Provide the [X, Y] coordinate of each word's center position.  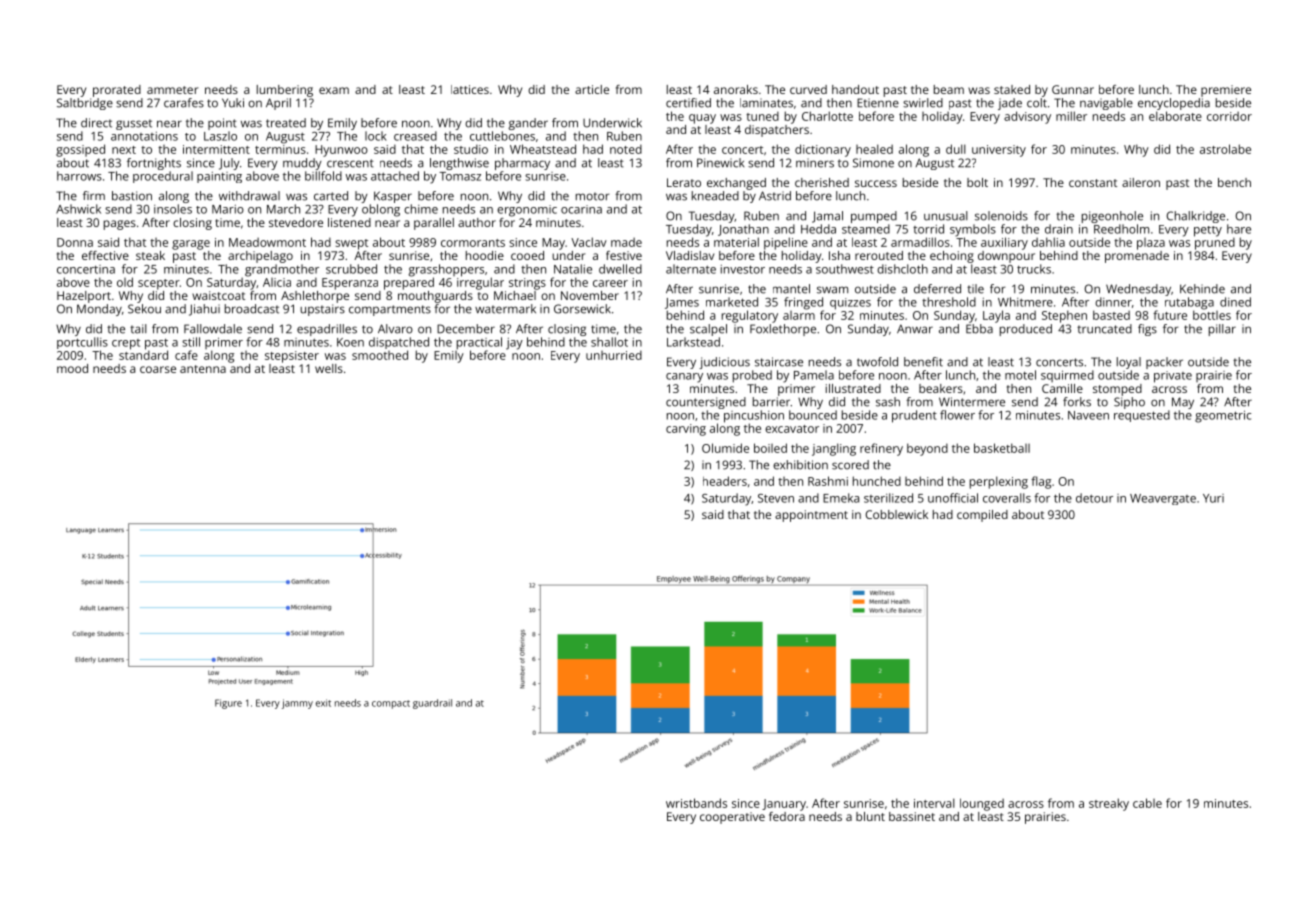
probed [752, 376]
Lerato [684, 182]
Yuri [1213, 498]
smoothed [380, 355]
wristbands [696, 803]
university [999, 151]
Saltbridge [85, 104]
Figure [228, 704]
